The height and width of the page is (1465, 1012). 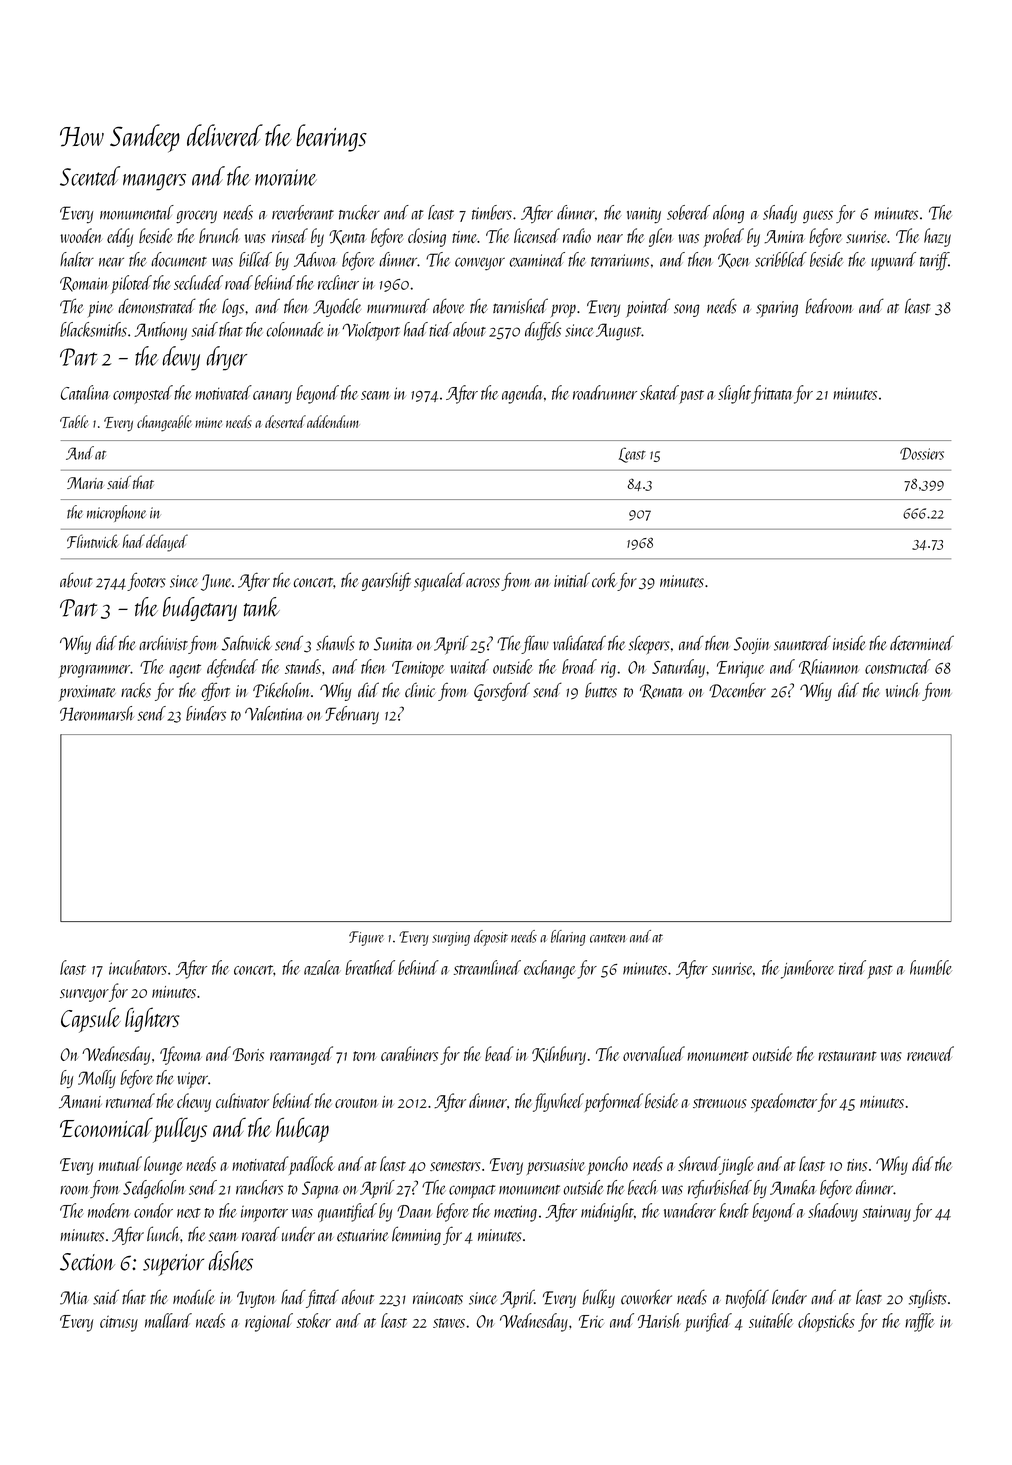 I want to click on across, so click(x=483, y=583).
